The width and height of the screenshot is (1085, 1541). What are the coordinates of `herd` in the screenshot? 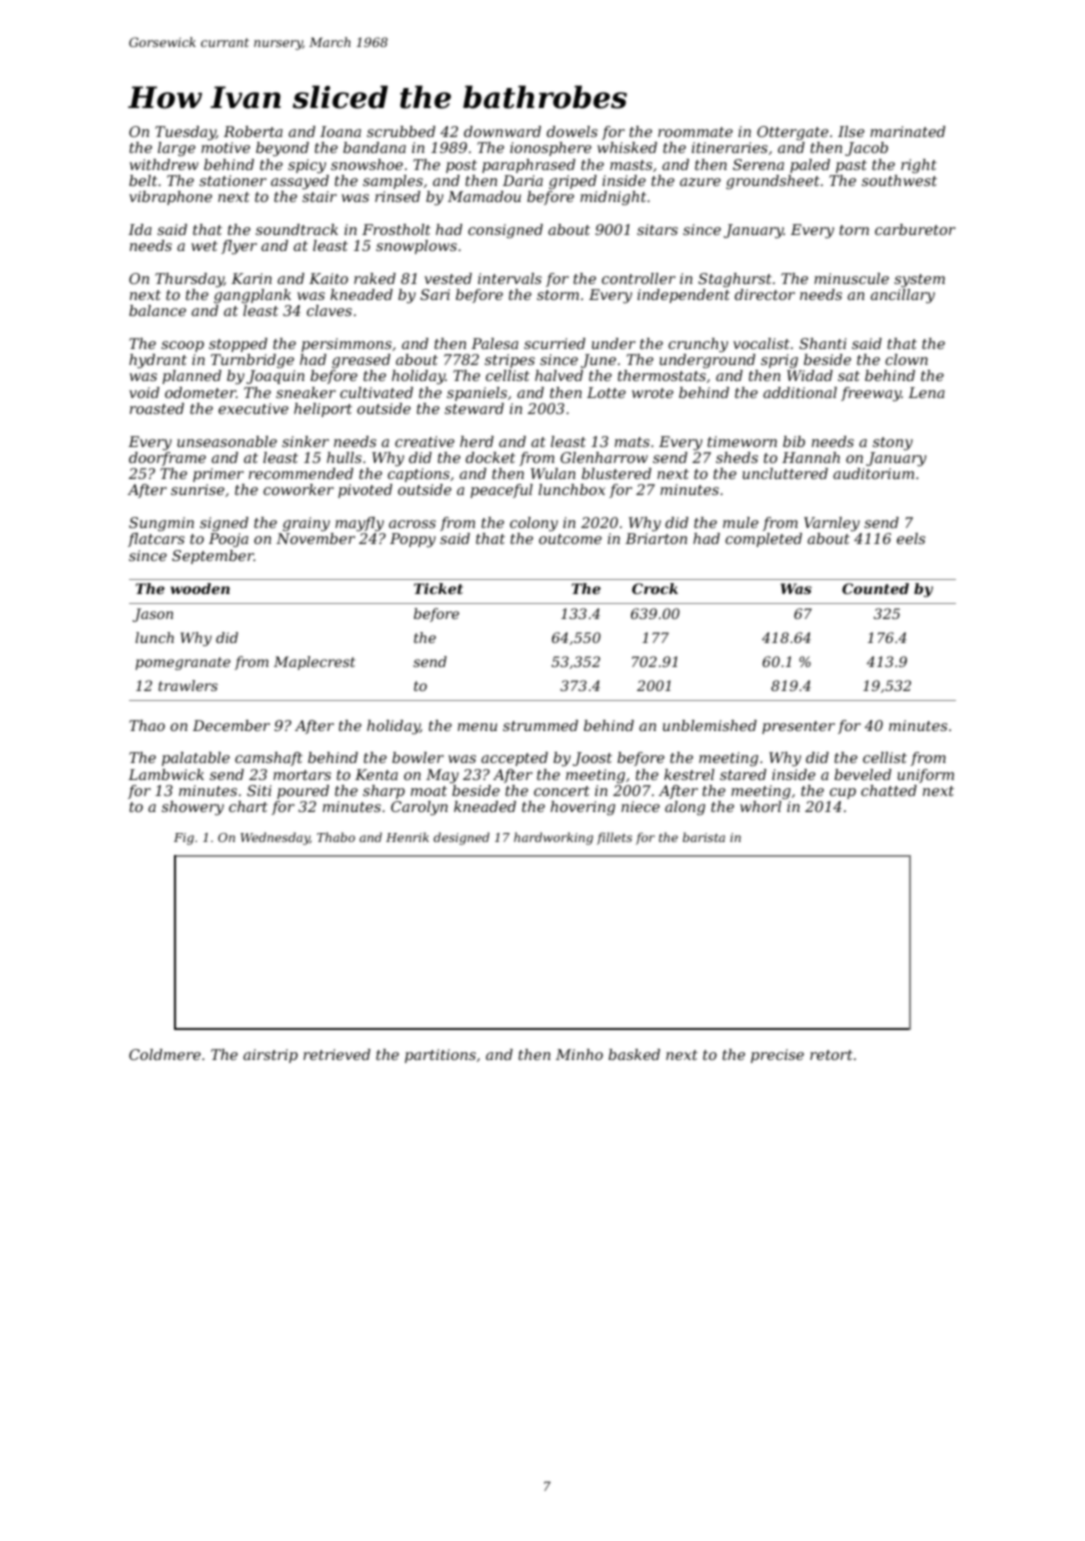 It's located at (477, 441).
